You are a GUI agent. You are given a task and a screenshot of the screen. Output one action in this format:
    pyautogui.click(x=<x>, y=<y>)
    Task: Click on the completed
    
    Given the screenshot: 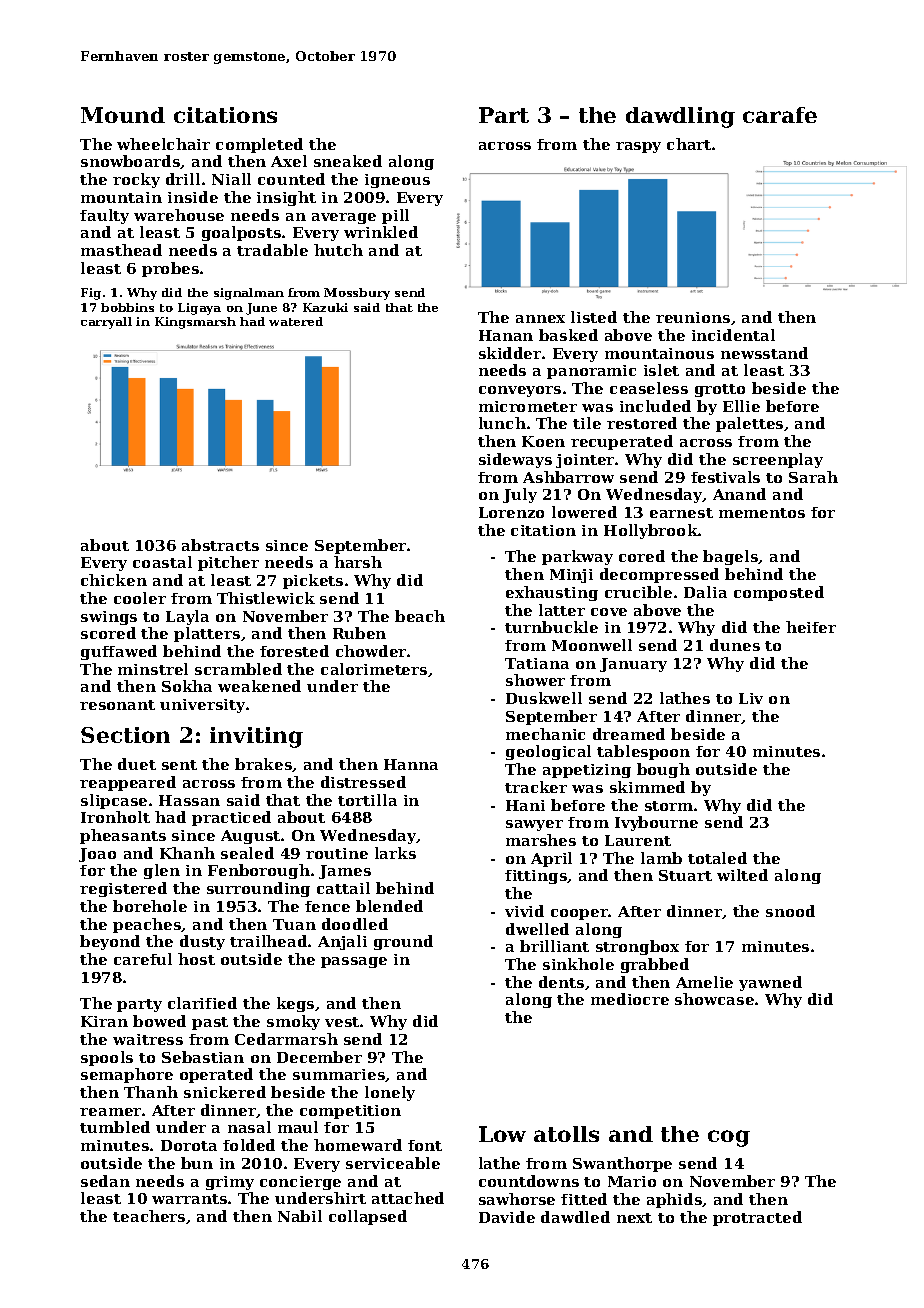 What is the action you would take?
    pyautogui.click(x=259, y=145)
